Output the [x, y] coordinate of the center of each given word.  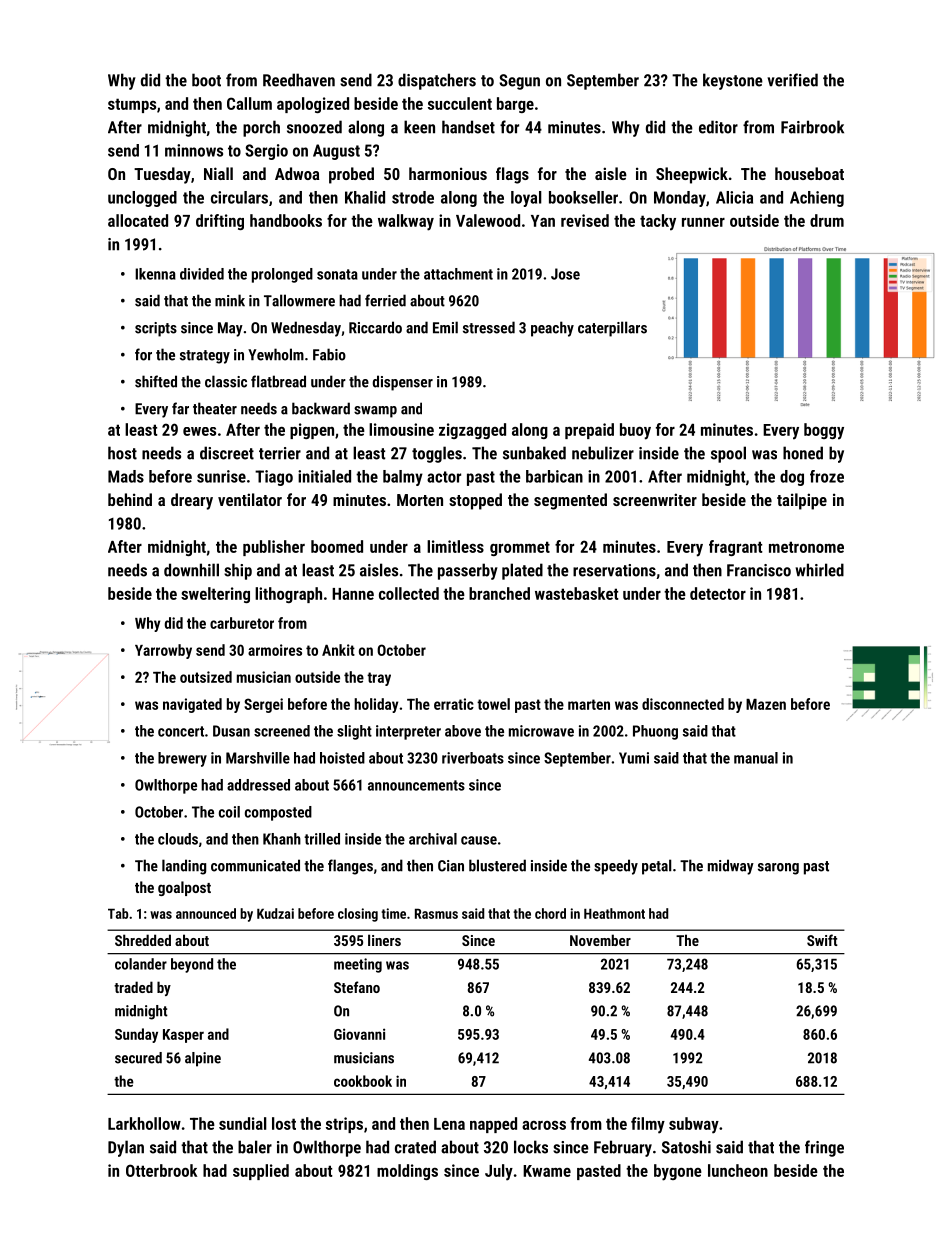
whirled [820, 570]
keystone [733, 81]
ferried [385, 300]
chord [550, 913]
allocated [138, 220]
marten [589, 704]
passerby [468, 571]
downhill [191, 570]
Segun [519, 82]
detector [718, 593]
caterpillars [612, 329]
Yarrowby [163, 651]
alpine [203, 1059]
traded [133, 987]
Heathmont [614, 913]
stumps [132, 105]
